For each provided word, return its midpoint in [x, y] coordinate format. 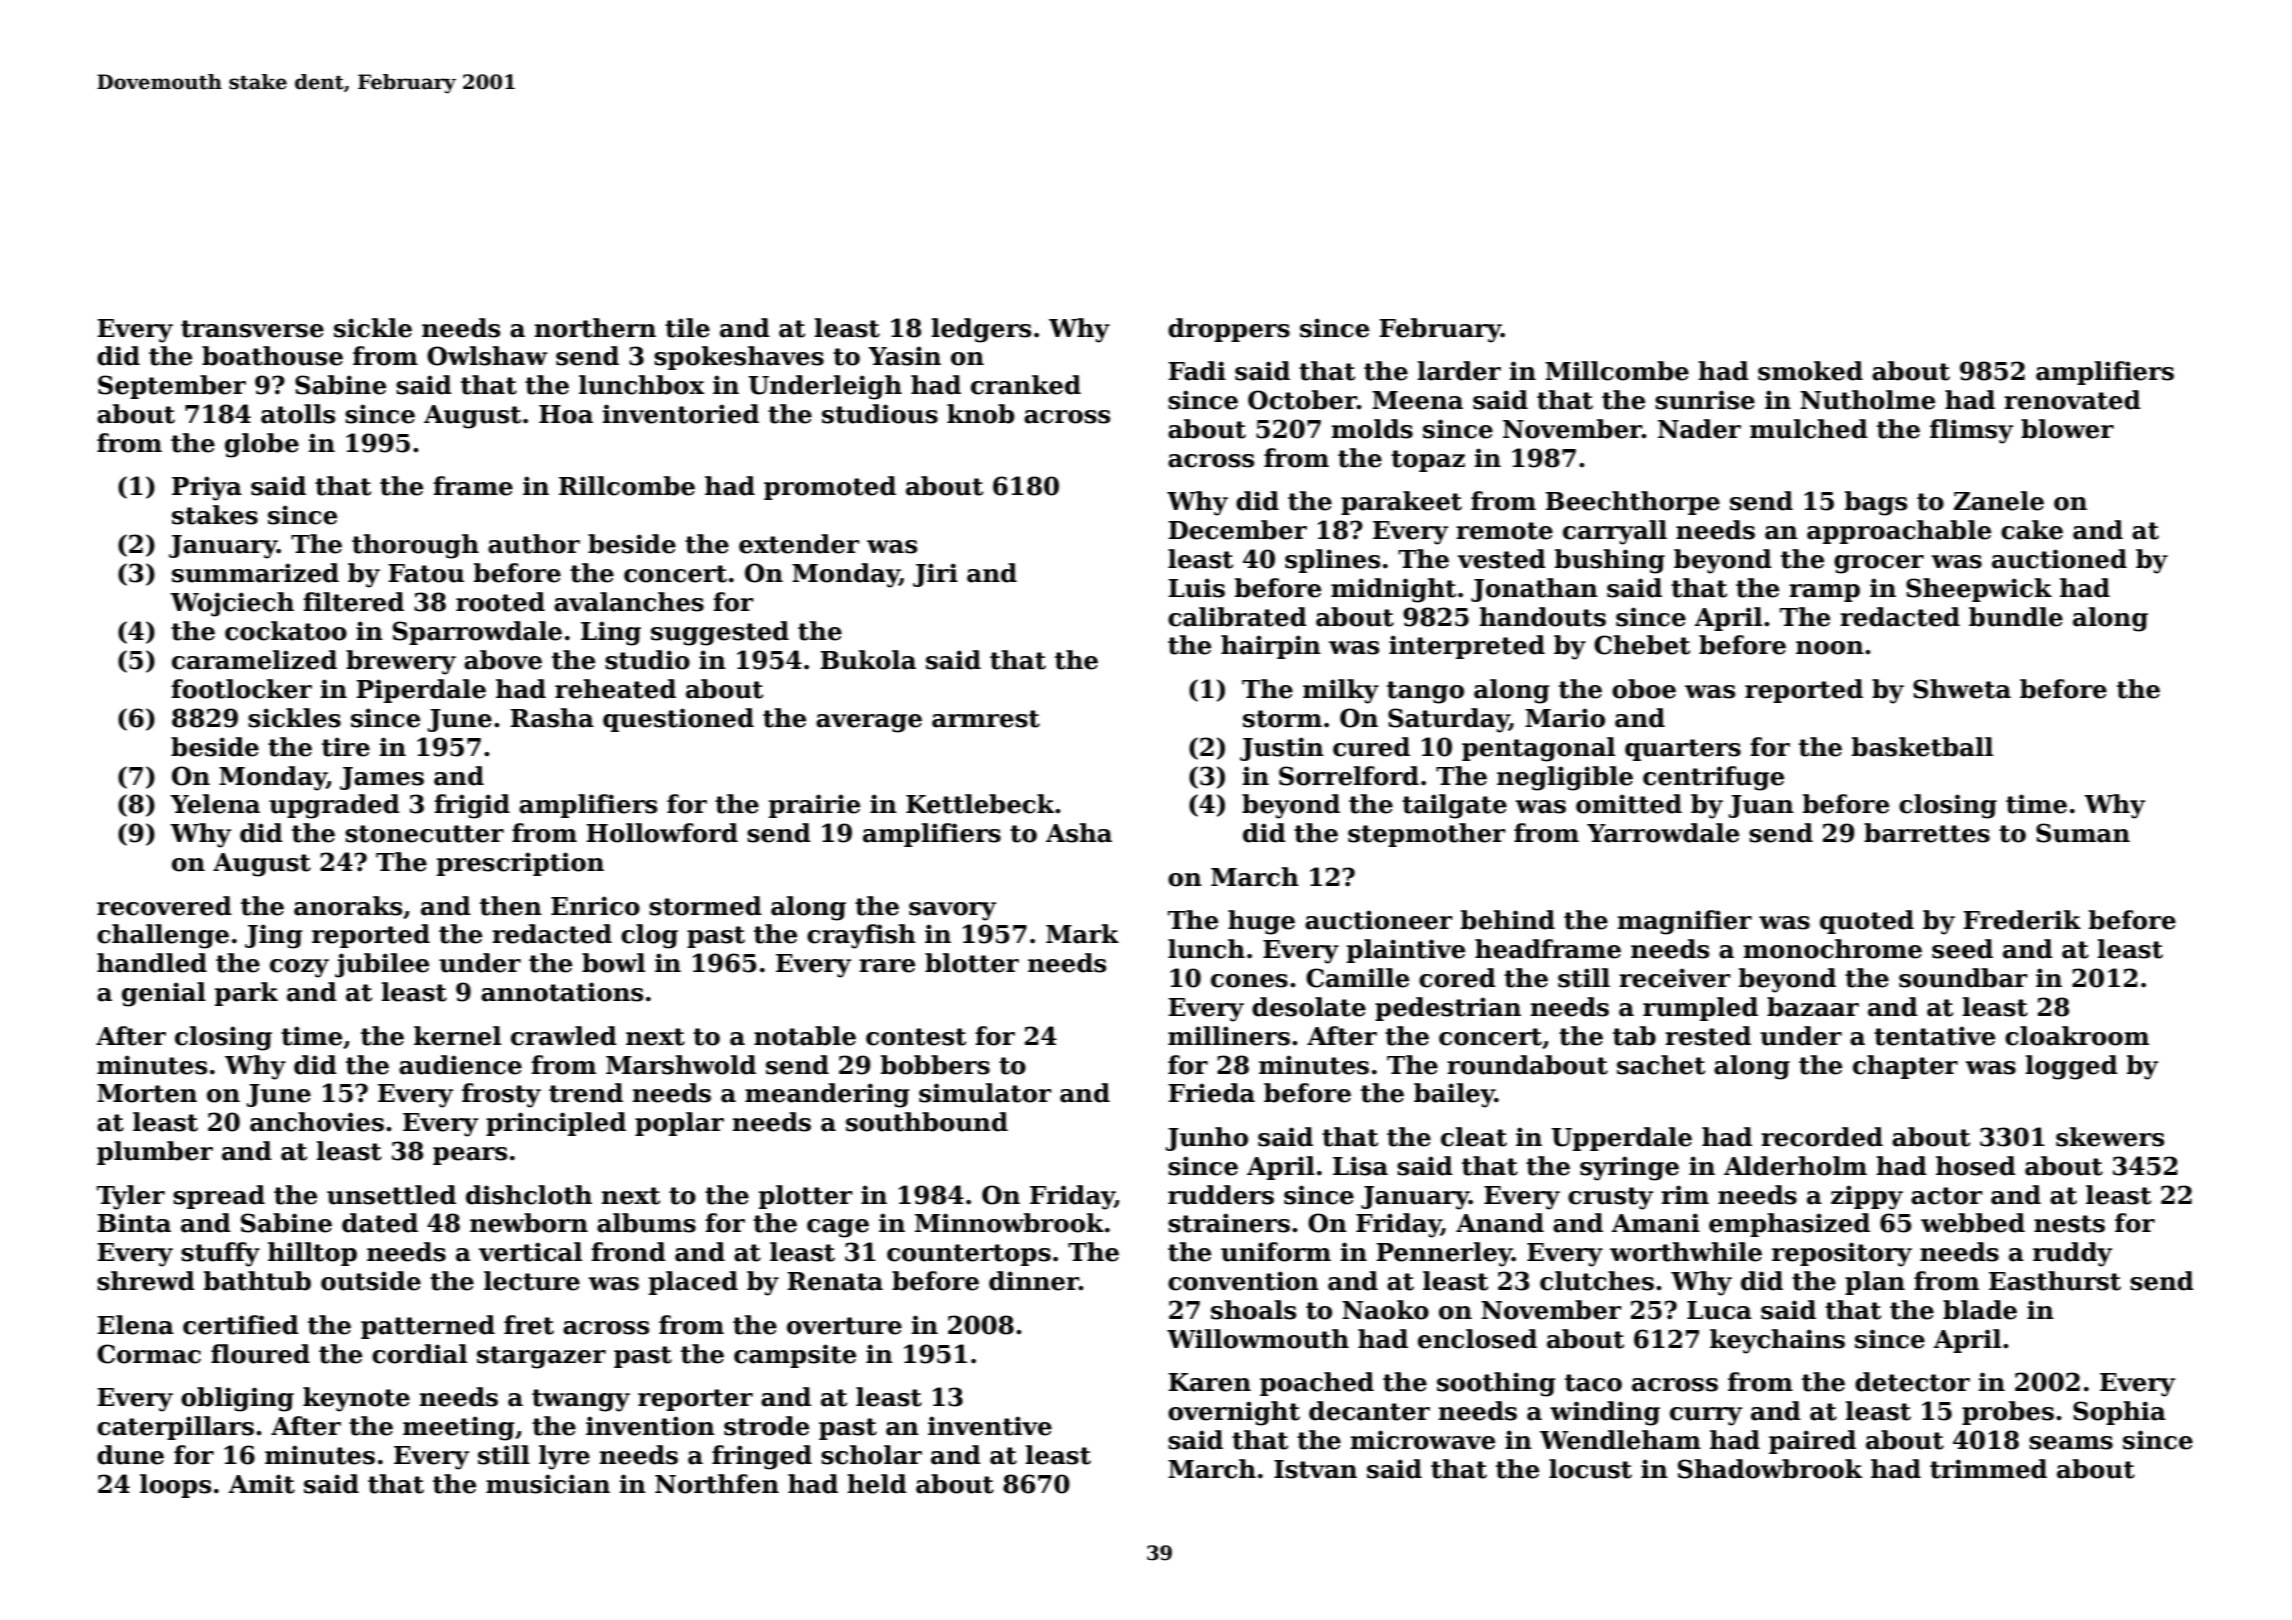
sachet [1661, 1065]
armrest [986, 719]
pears [470, 1156]
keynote [356, 1399]
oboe [1644, 689]
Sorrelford [1349, 776]
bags [1876, 503]
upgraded [334, 806]
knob [980, 414]
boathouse [272, 356]
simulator [985, 1093]
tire [346, 747]
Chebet [1642, 645]
